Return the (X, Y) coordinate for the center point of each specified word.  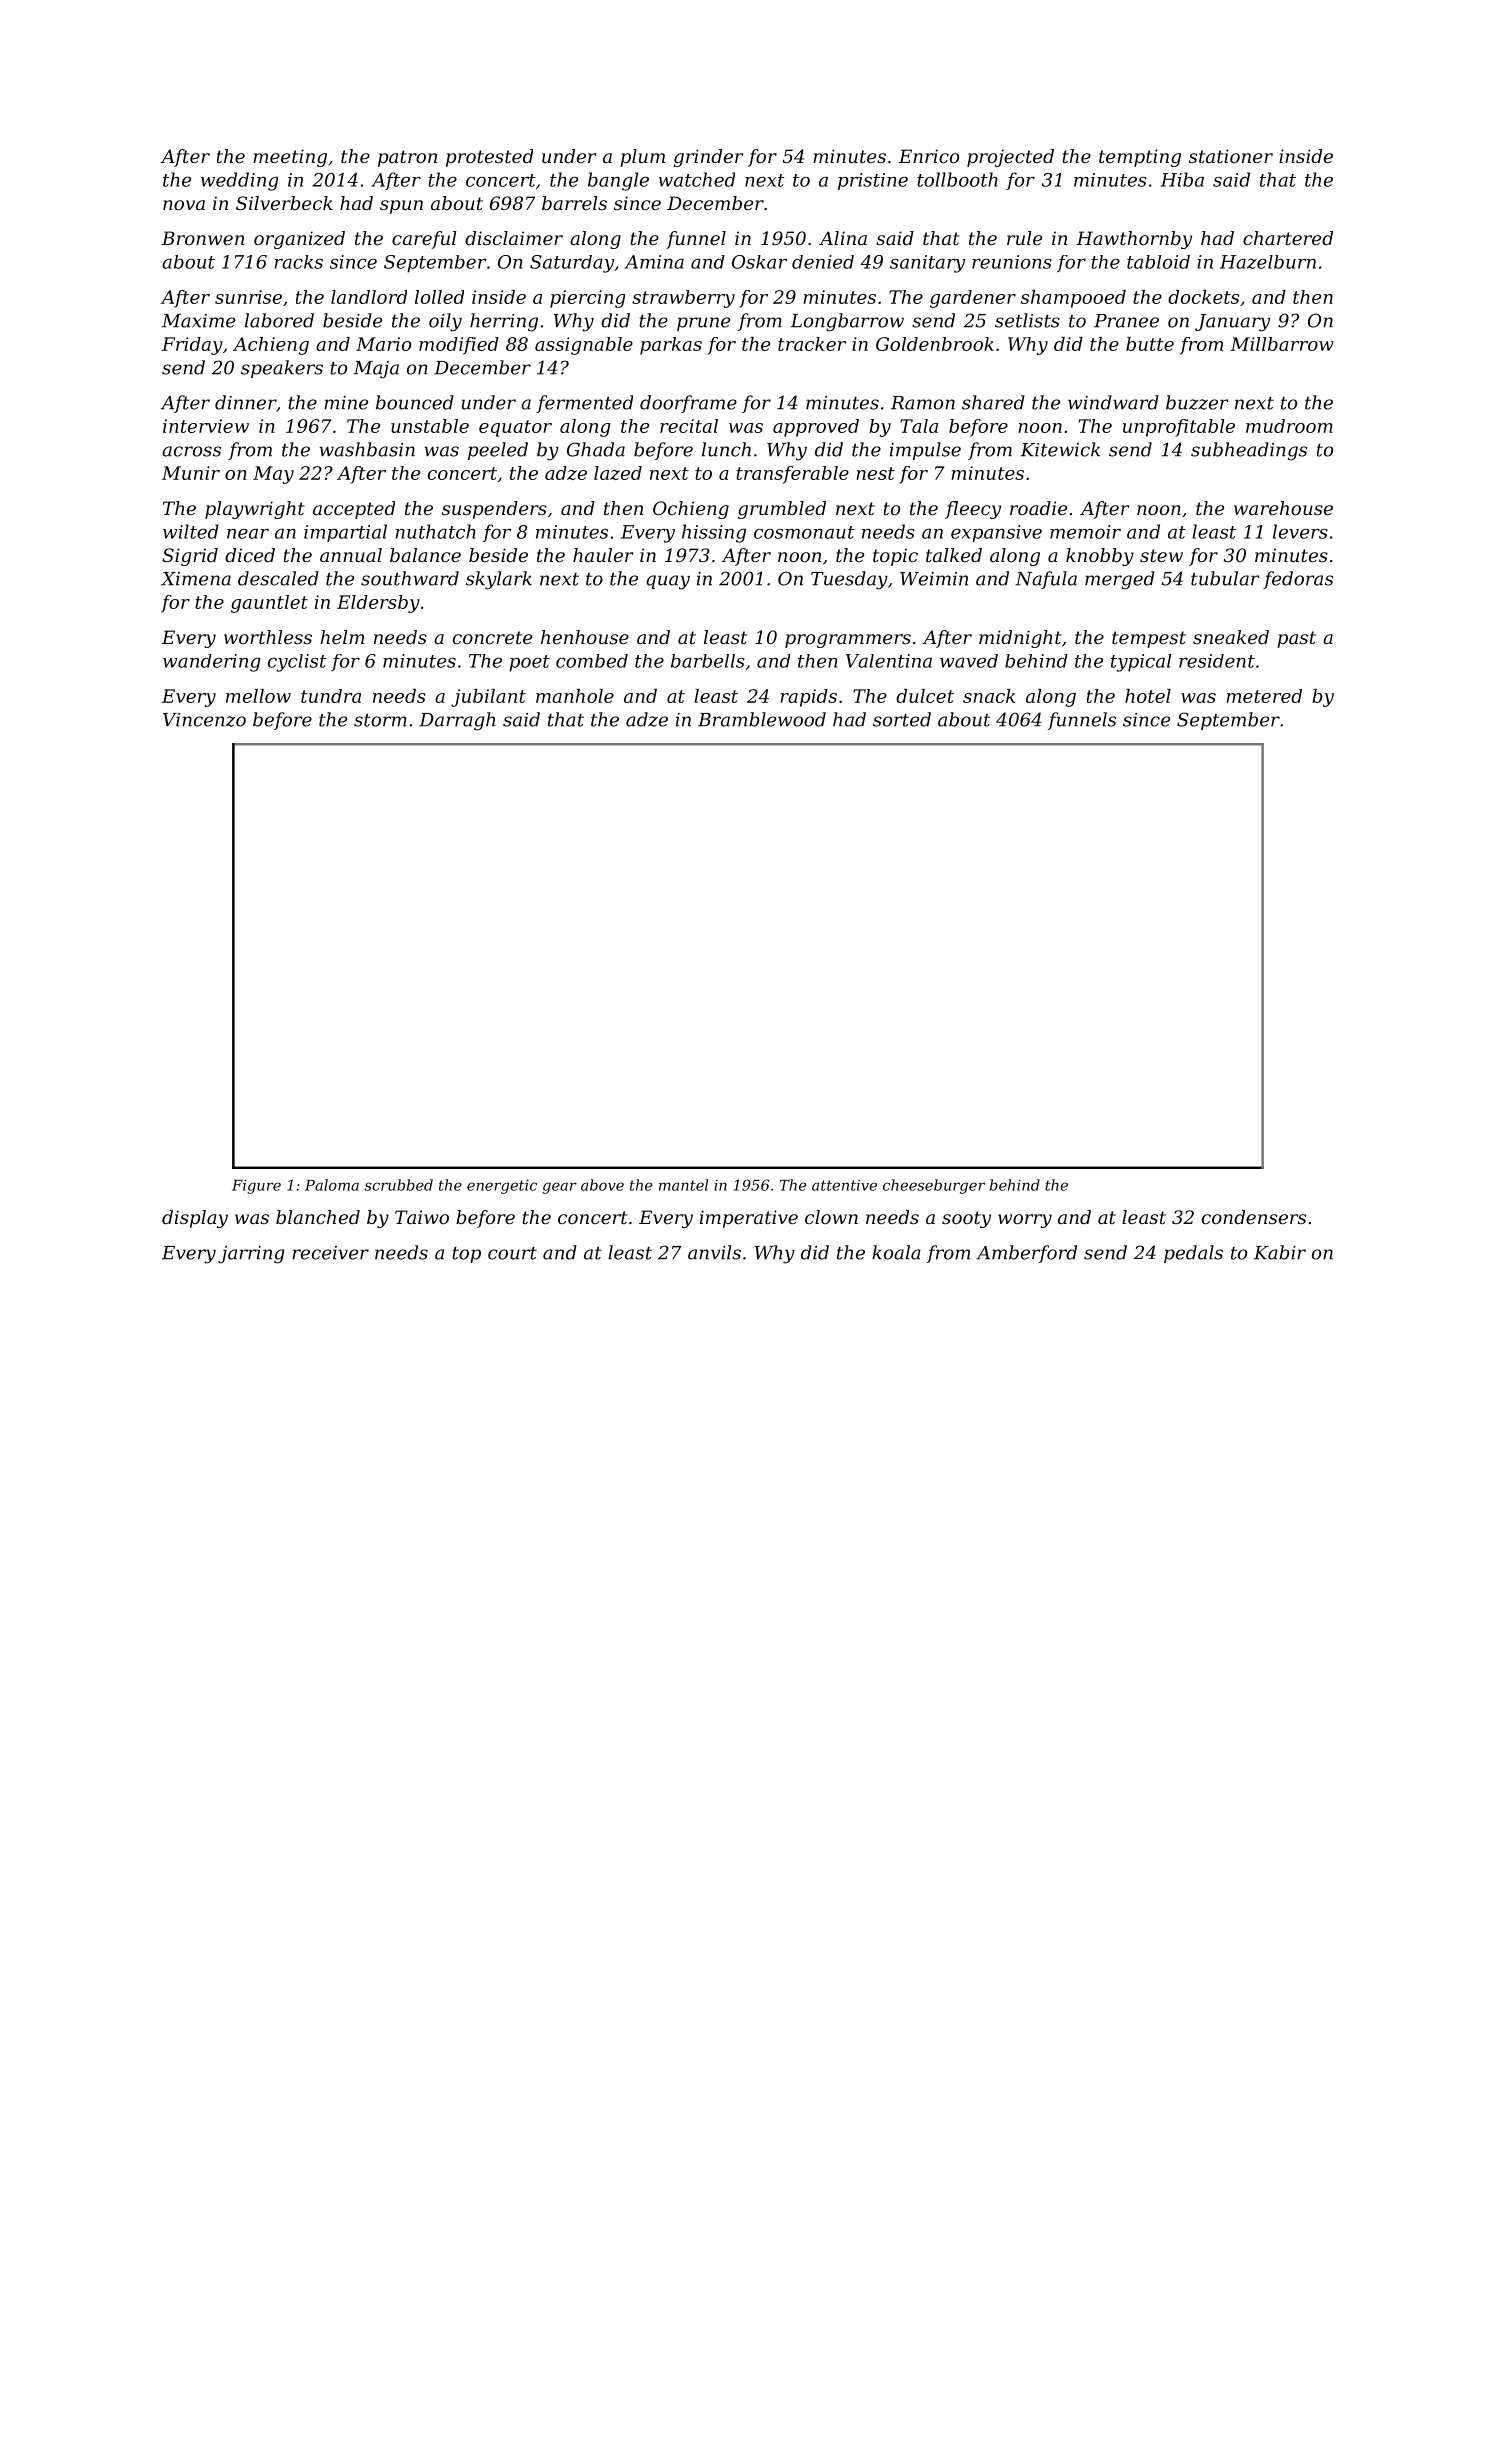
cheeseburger (934, 1186)
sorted (902, 719)
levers (1300, 531)
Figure (256, 1187)
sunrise (248, 297)
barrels (574, 203)
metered (1264, 696)
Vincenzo (204, 720)
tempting (1140, 158)
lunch (726, 449)
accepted (354, 510)
